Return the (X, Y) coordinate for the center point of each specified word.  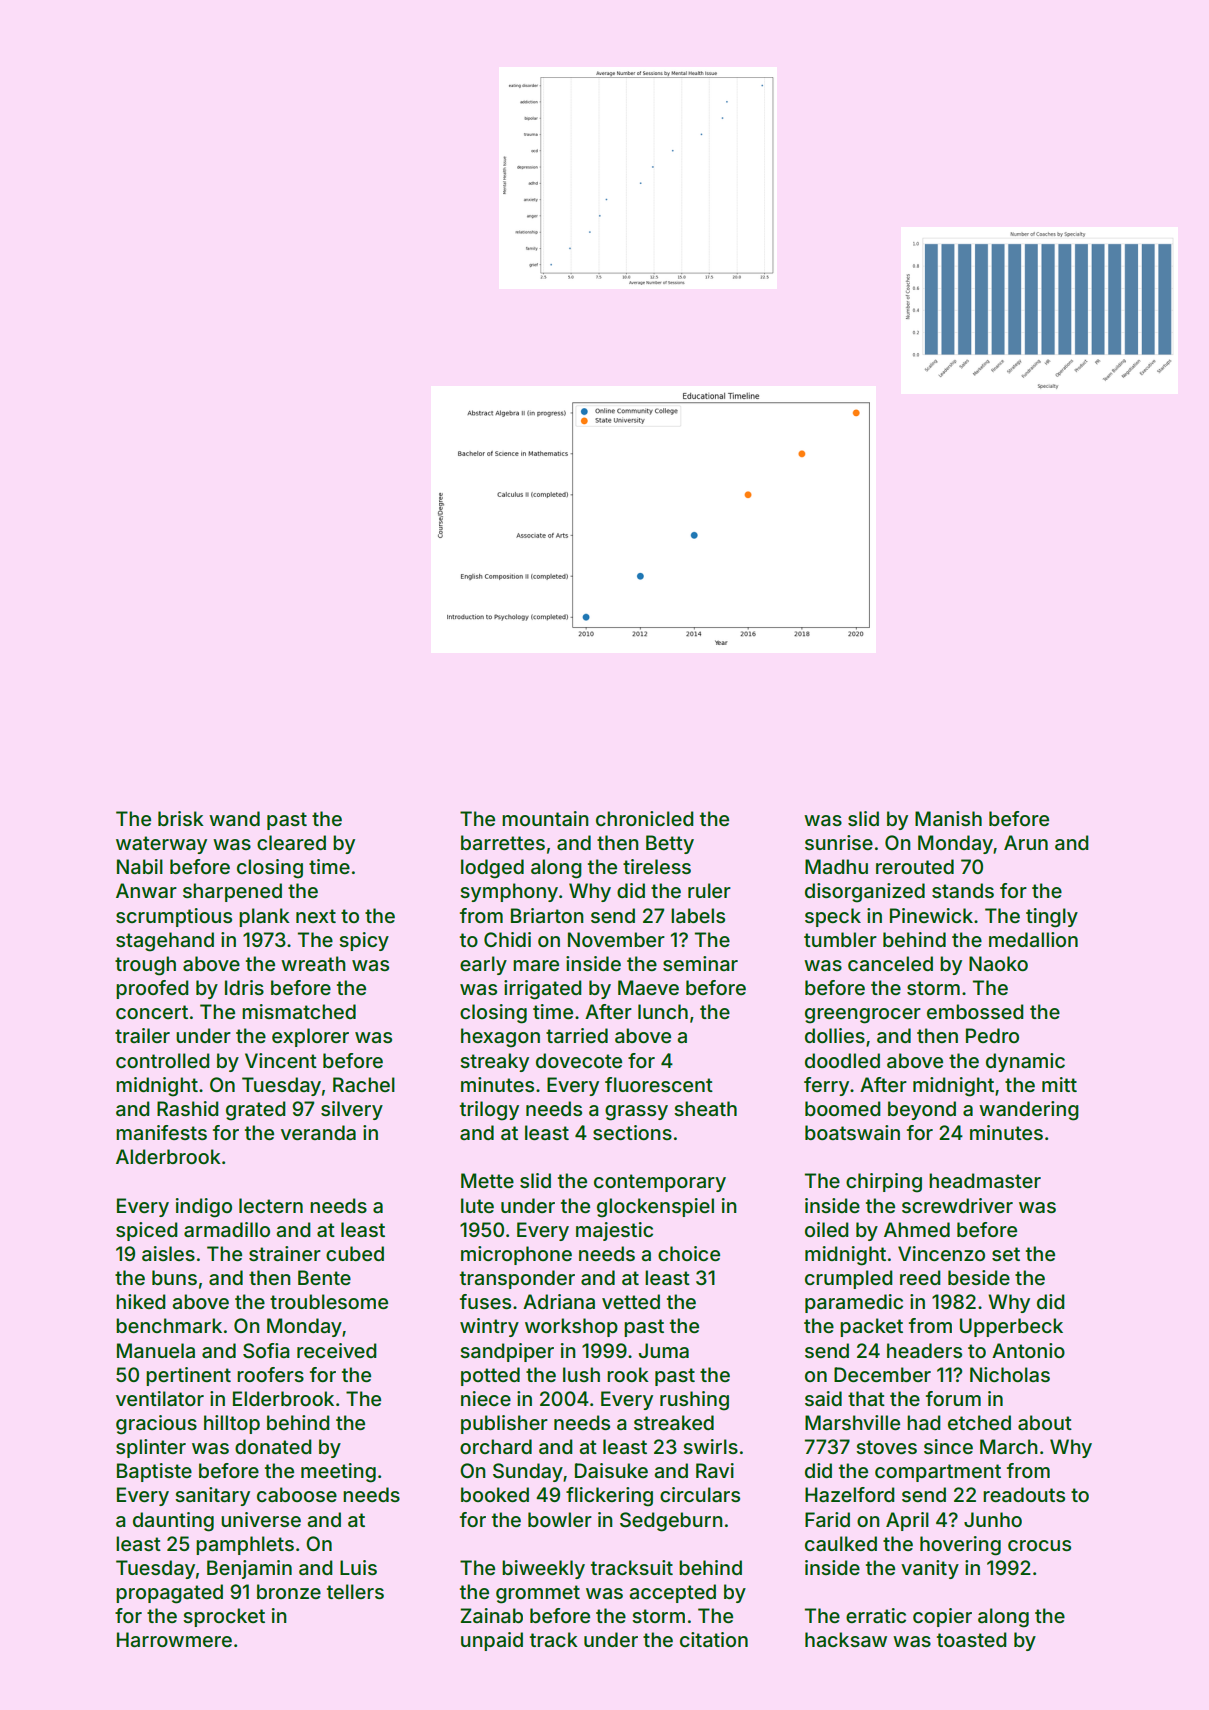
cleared (291, 842)
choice (689, 1253)
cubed (355, 1253)
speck (833, 917)
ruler (709, 890)
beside (979, 1277)
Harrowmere (174, 1639)
